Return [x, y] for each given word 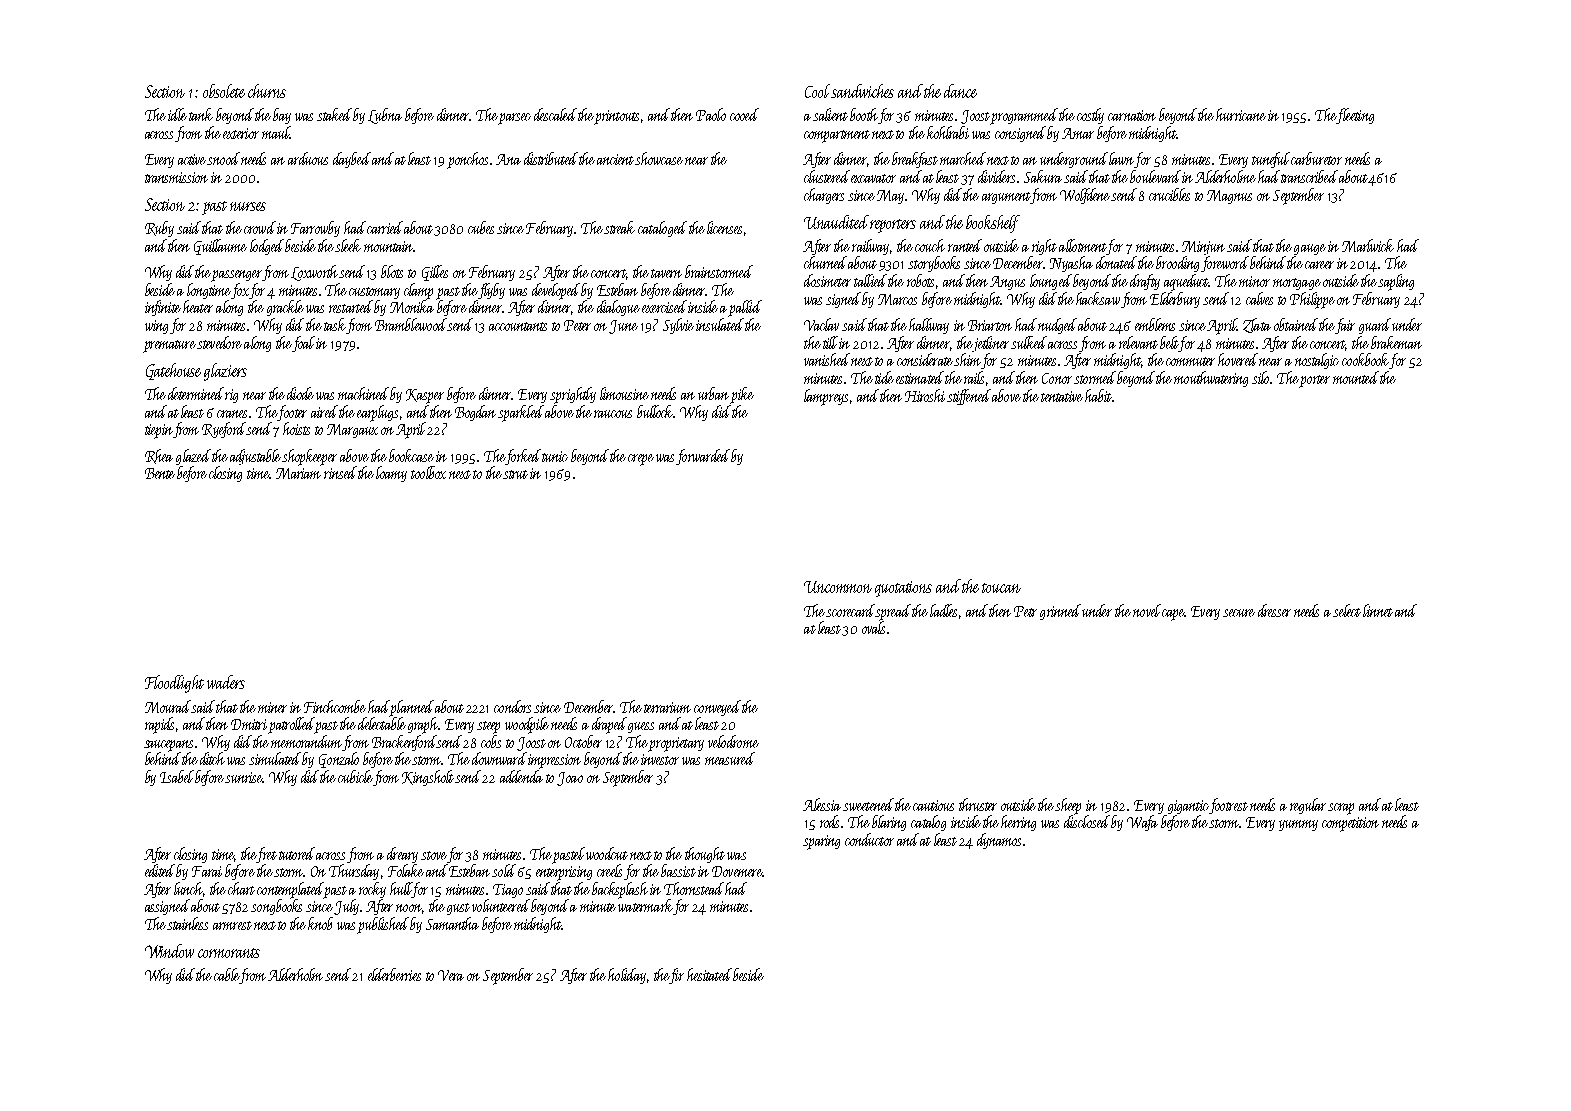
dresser [1274, 610]
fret [267, 855]
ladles [943, 610]
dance [960, 91]
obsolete [224, 91]
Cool [818, 91]
